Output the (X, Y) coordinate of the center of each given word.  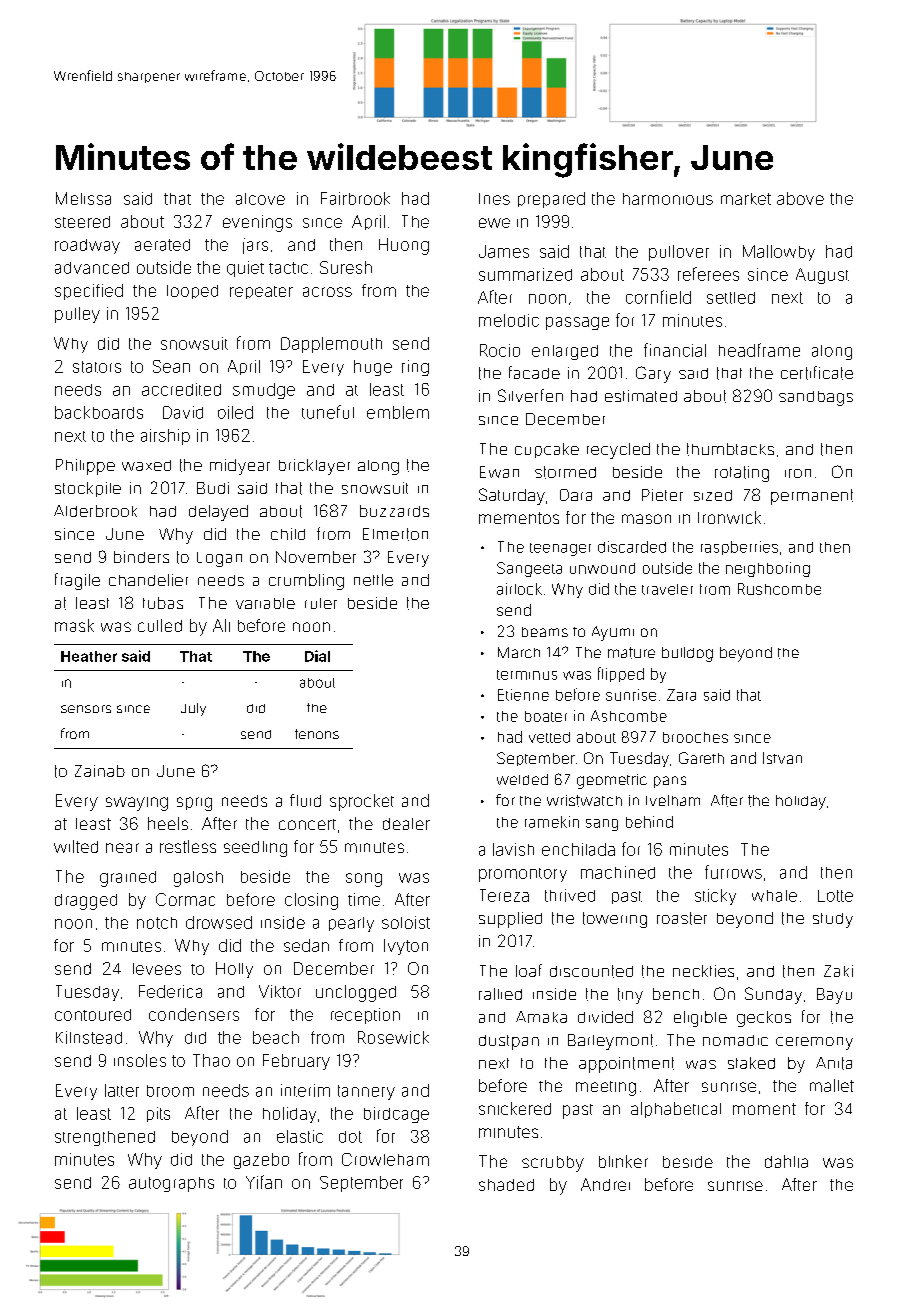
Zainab (100, 771)
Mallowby (779, 253)
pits (158, 1114)
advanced (92, 268)
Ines (494, 199)
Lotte (835, 896)
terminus (527, 675)
